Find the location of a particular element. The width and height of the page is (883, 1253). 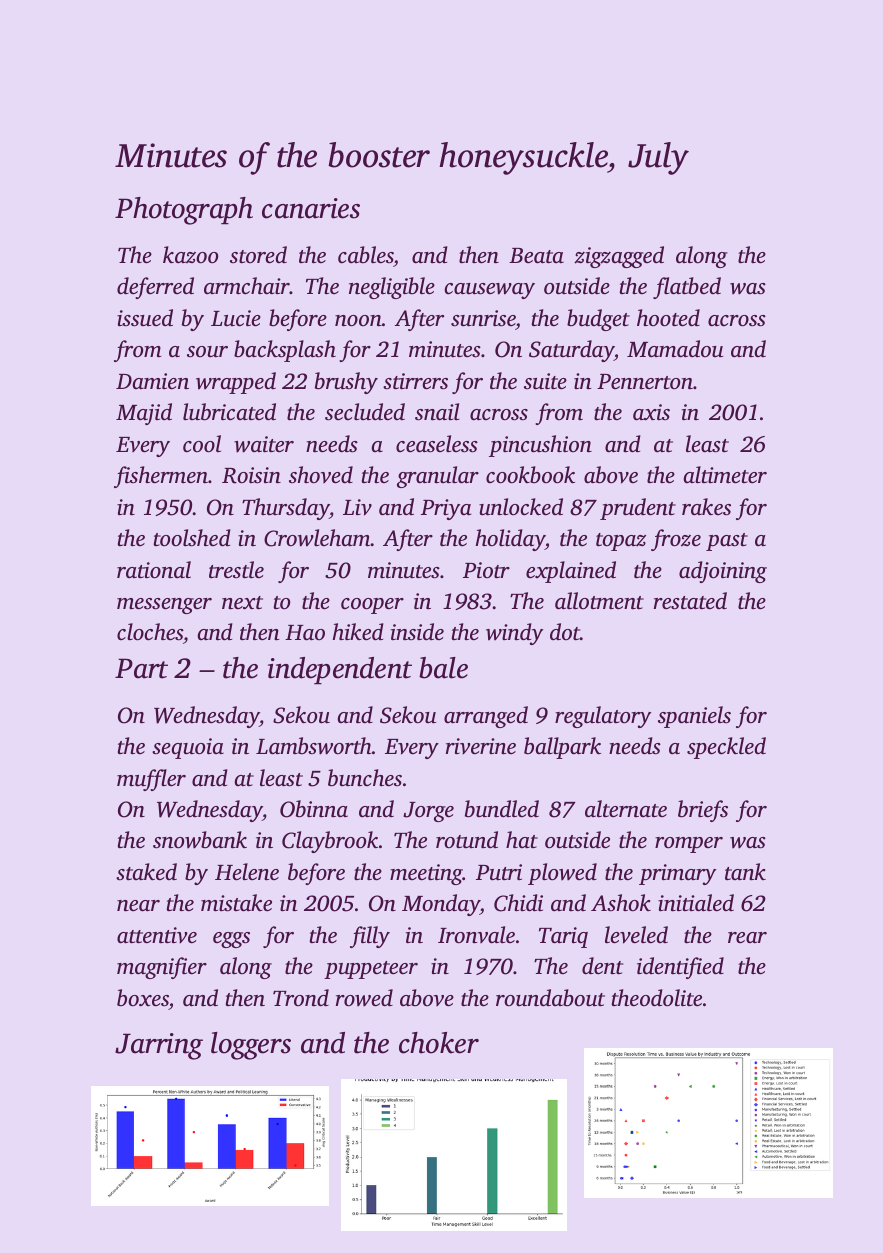

Helene is located at coordinates (247, 872).
